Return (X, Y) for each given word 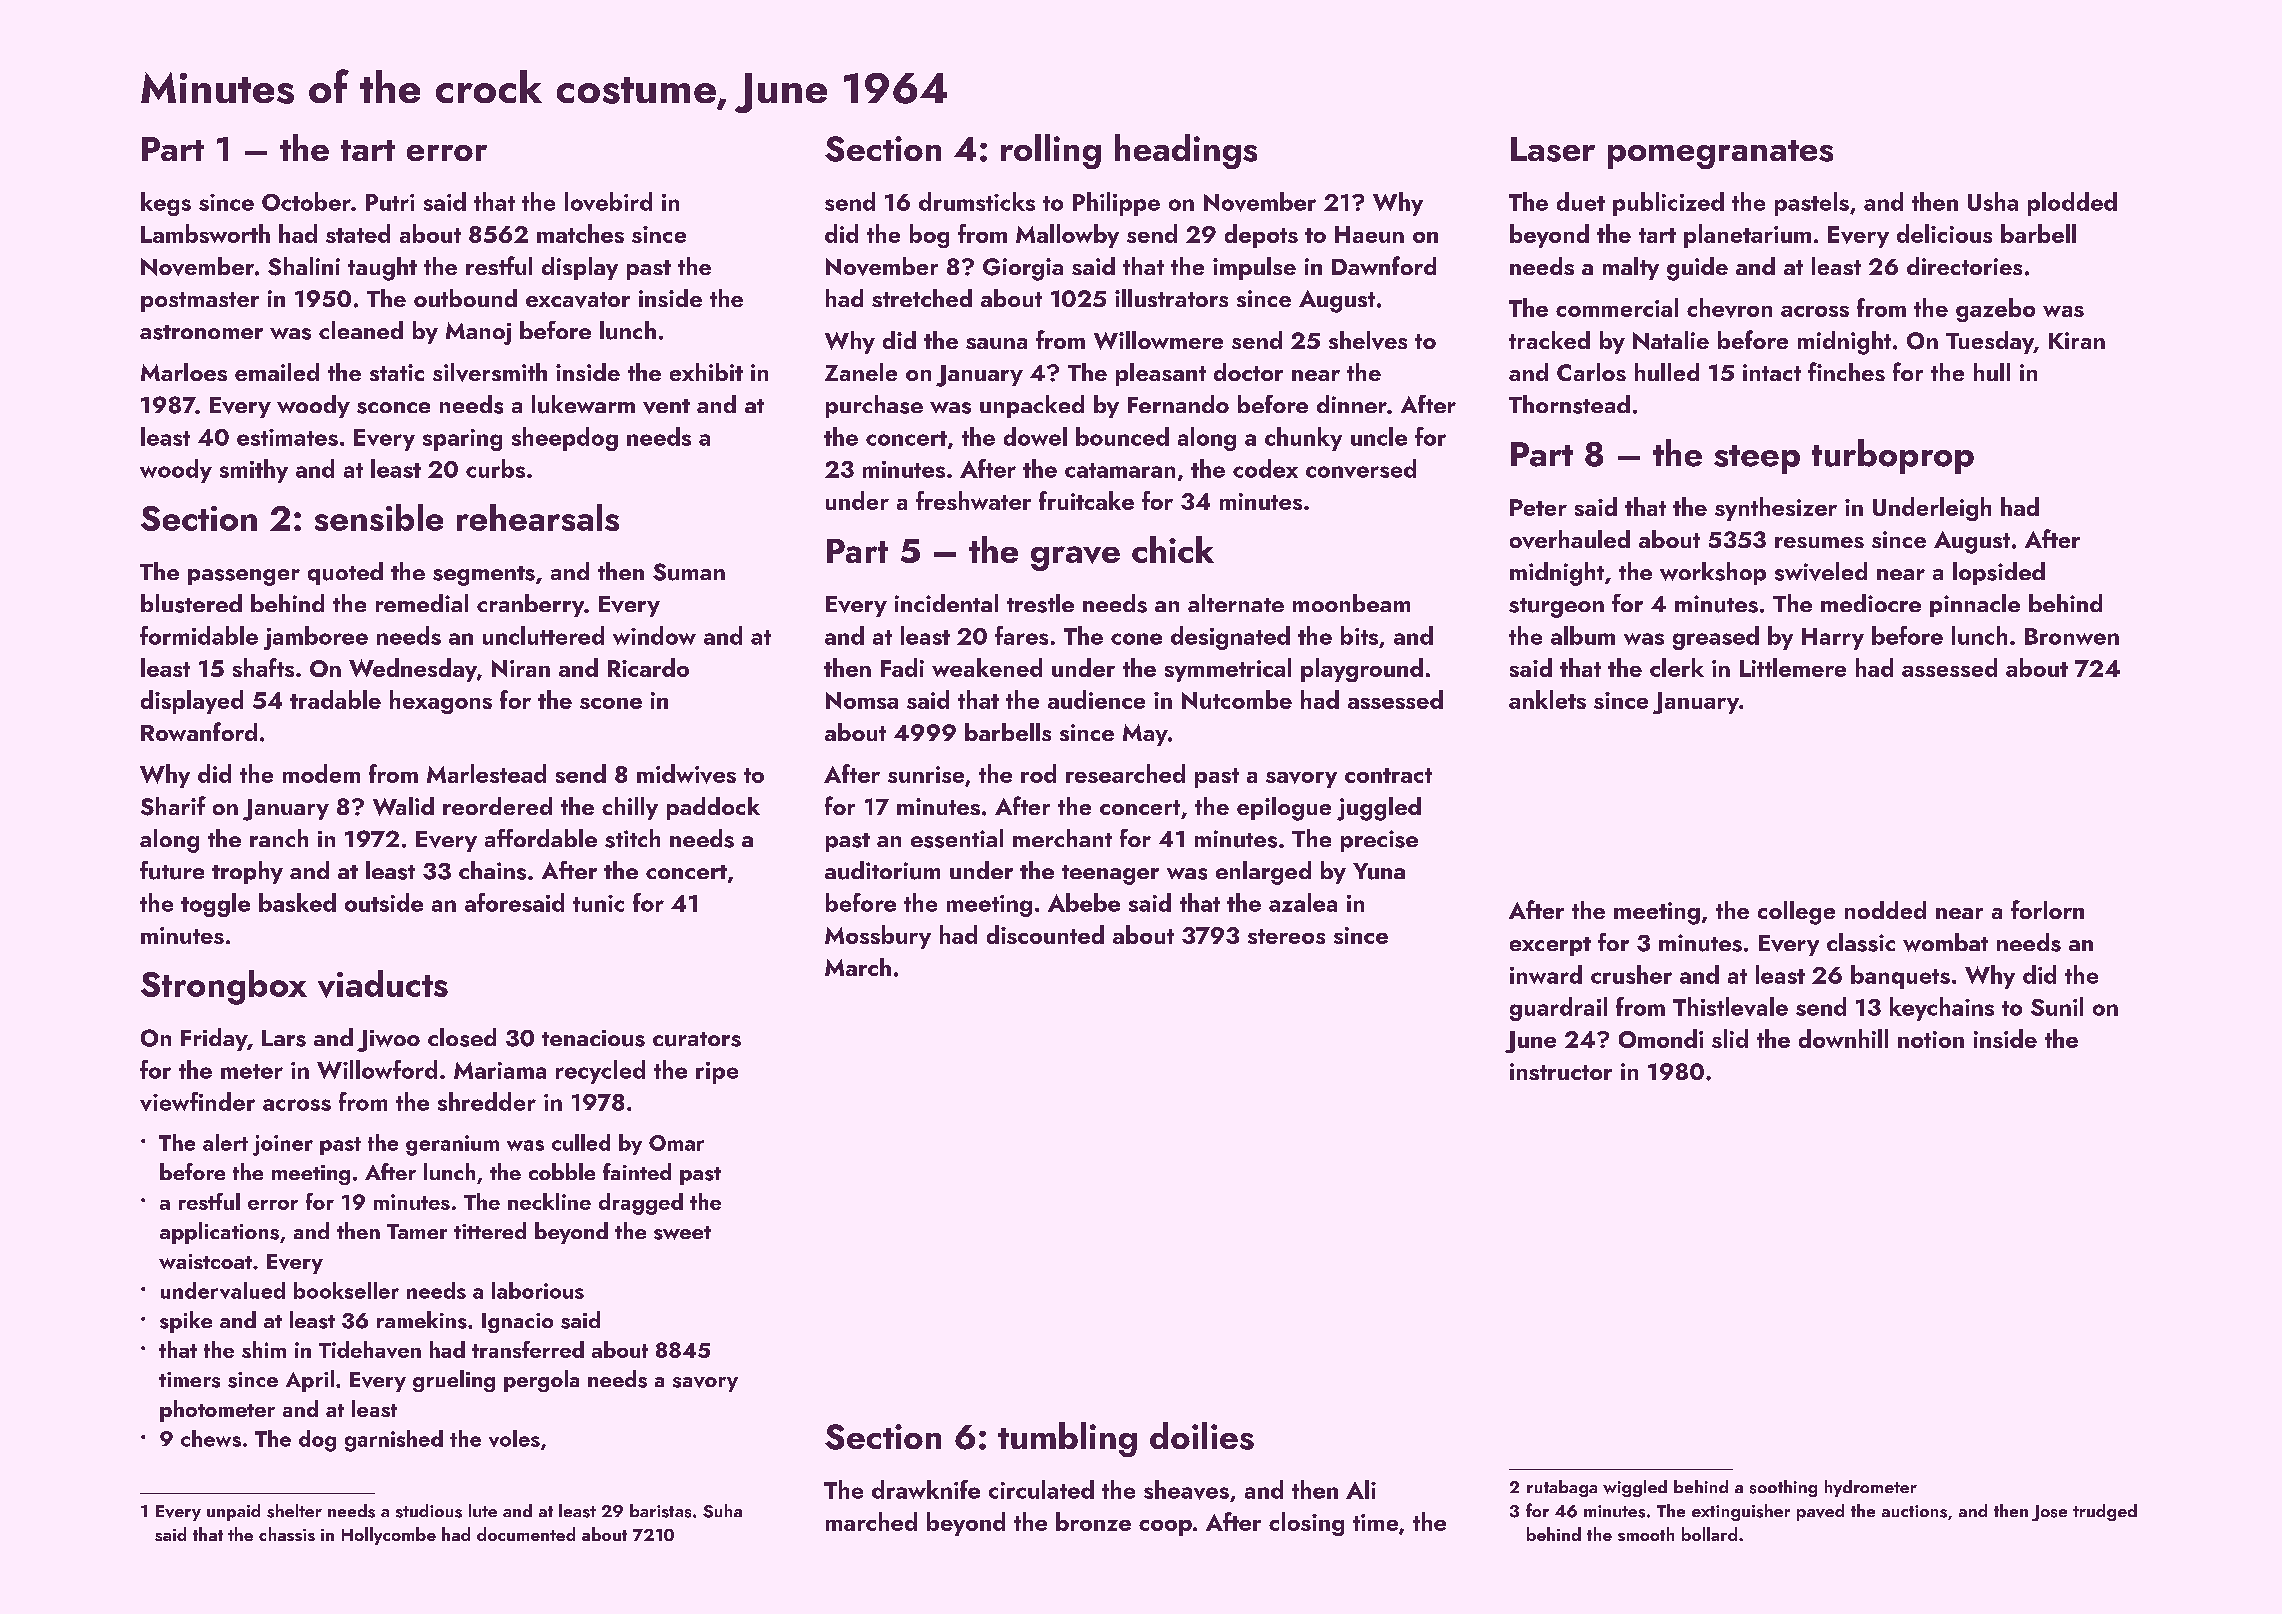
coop (1165, 1528)
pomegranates (1720, 154)
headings (1186, 151)
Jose (2049, 1513)
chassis (287, 1534)
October (306, 201)
